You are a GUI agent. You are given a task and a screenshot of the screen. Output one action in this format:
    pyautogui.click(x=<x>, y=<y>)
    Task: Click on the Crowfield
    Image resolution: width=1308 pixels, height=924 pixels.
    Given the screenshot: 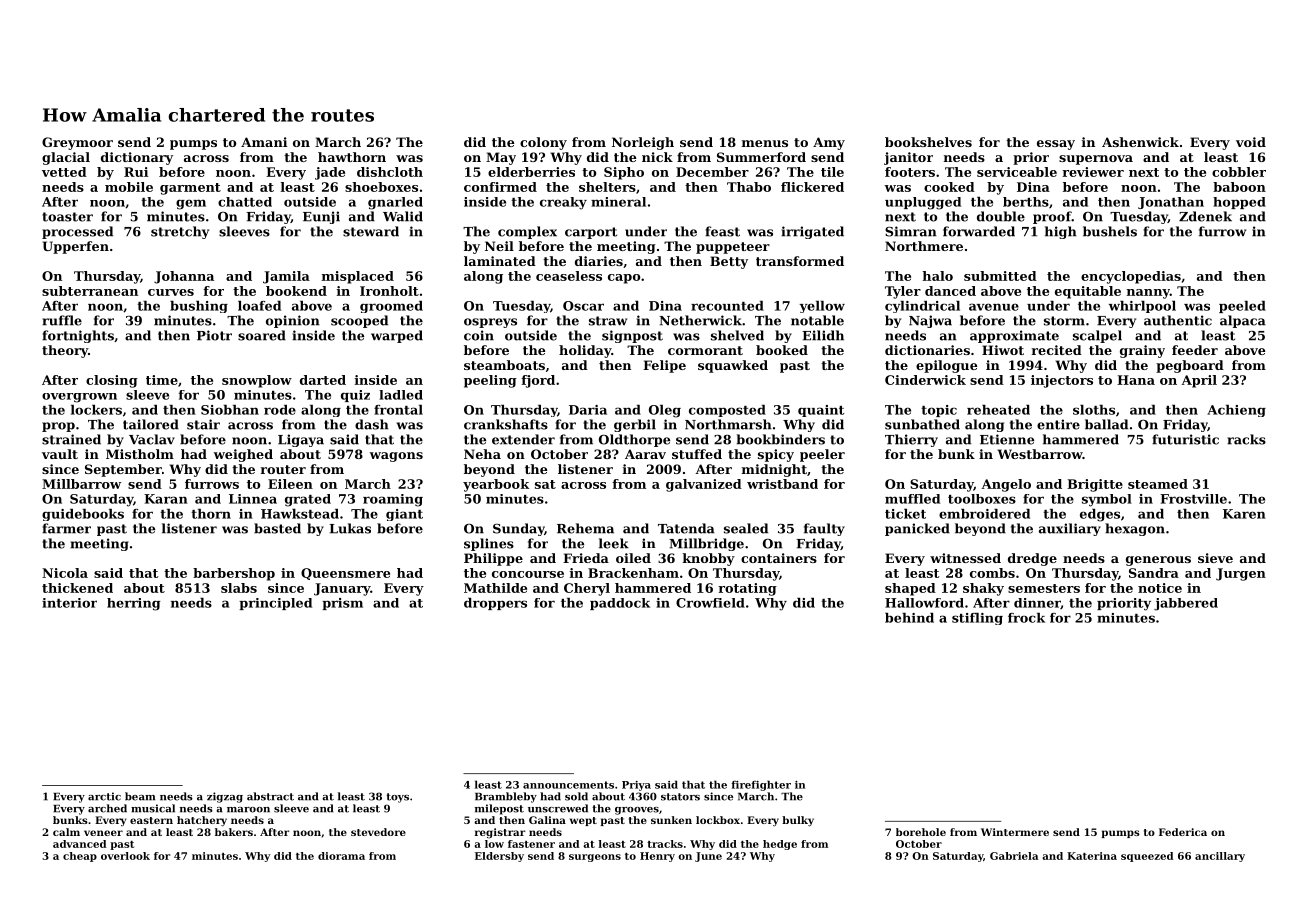 What is the action you would take?
    pyautogui.click(x=710, y=603)
